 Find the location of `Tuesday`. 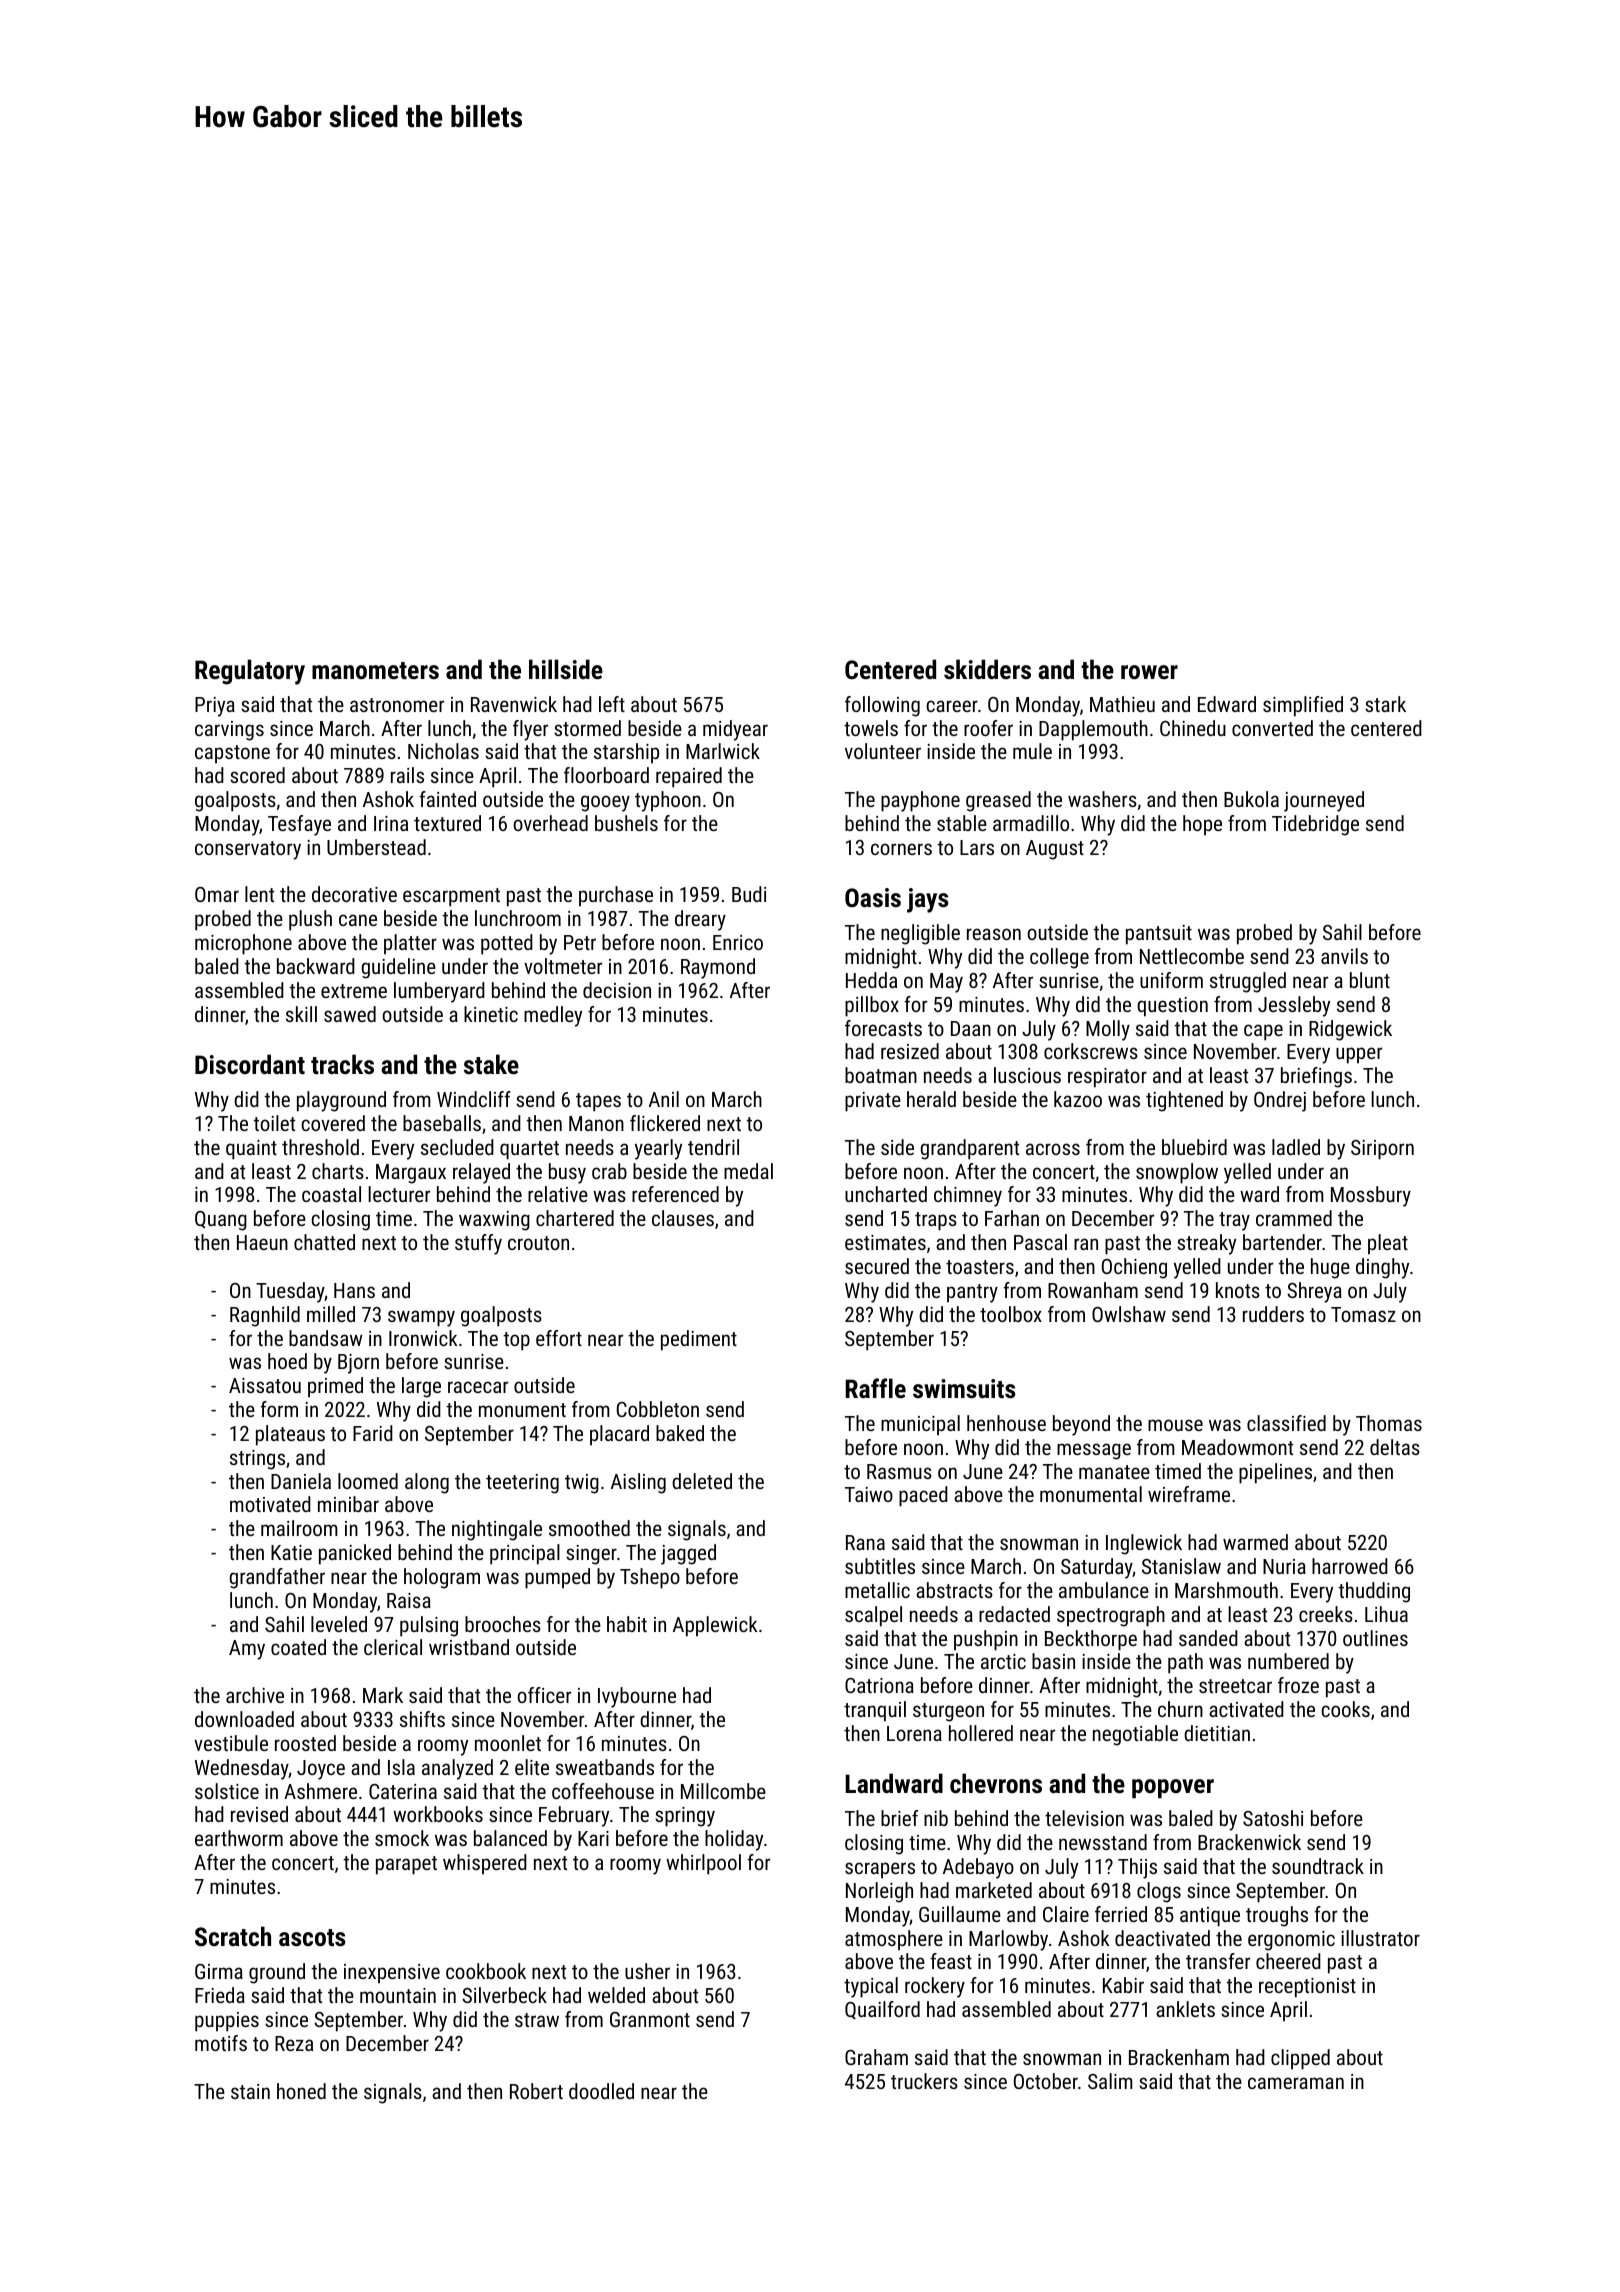

Tuesday is located at coordinates (290, 1292).
